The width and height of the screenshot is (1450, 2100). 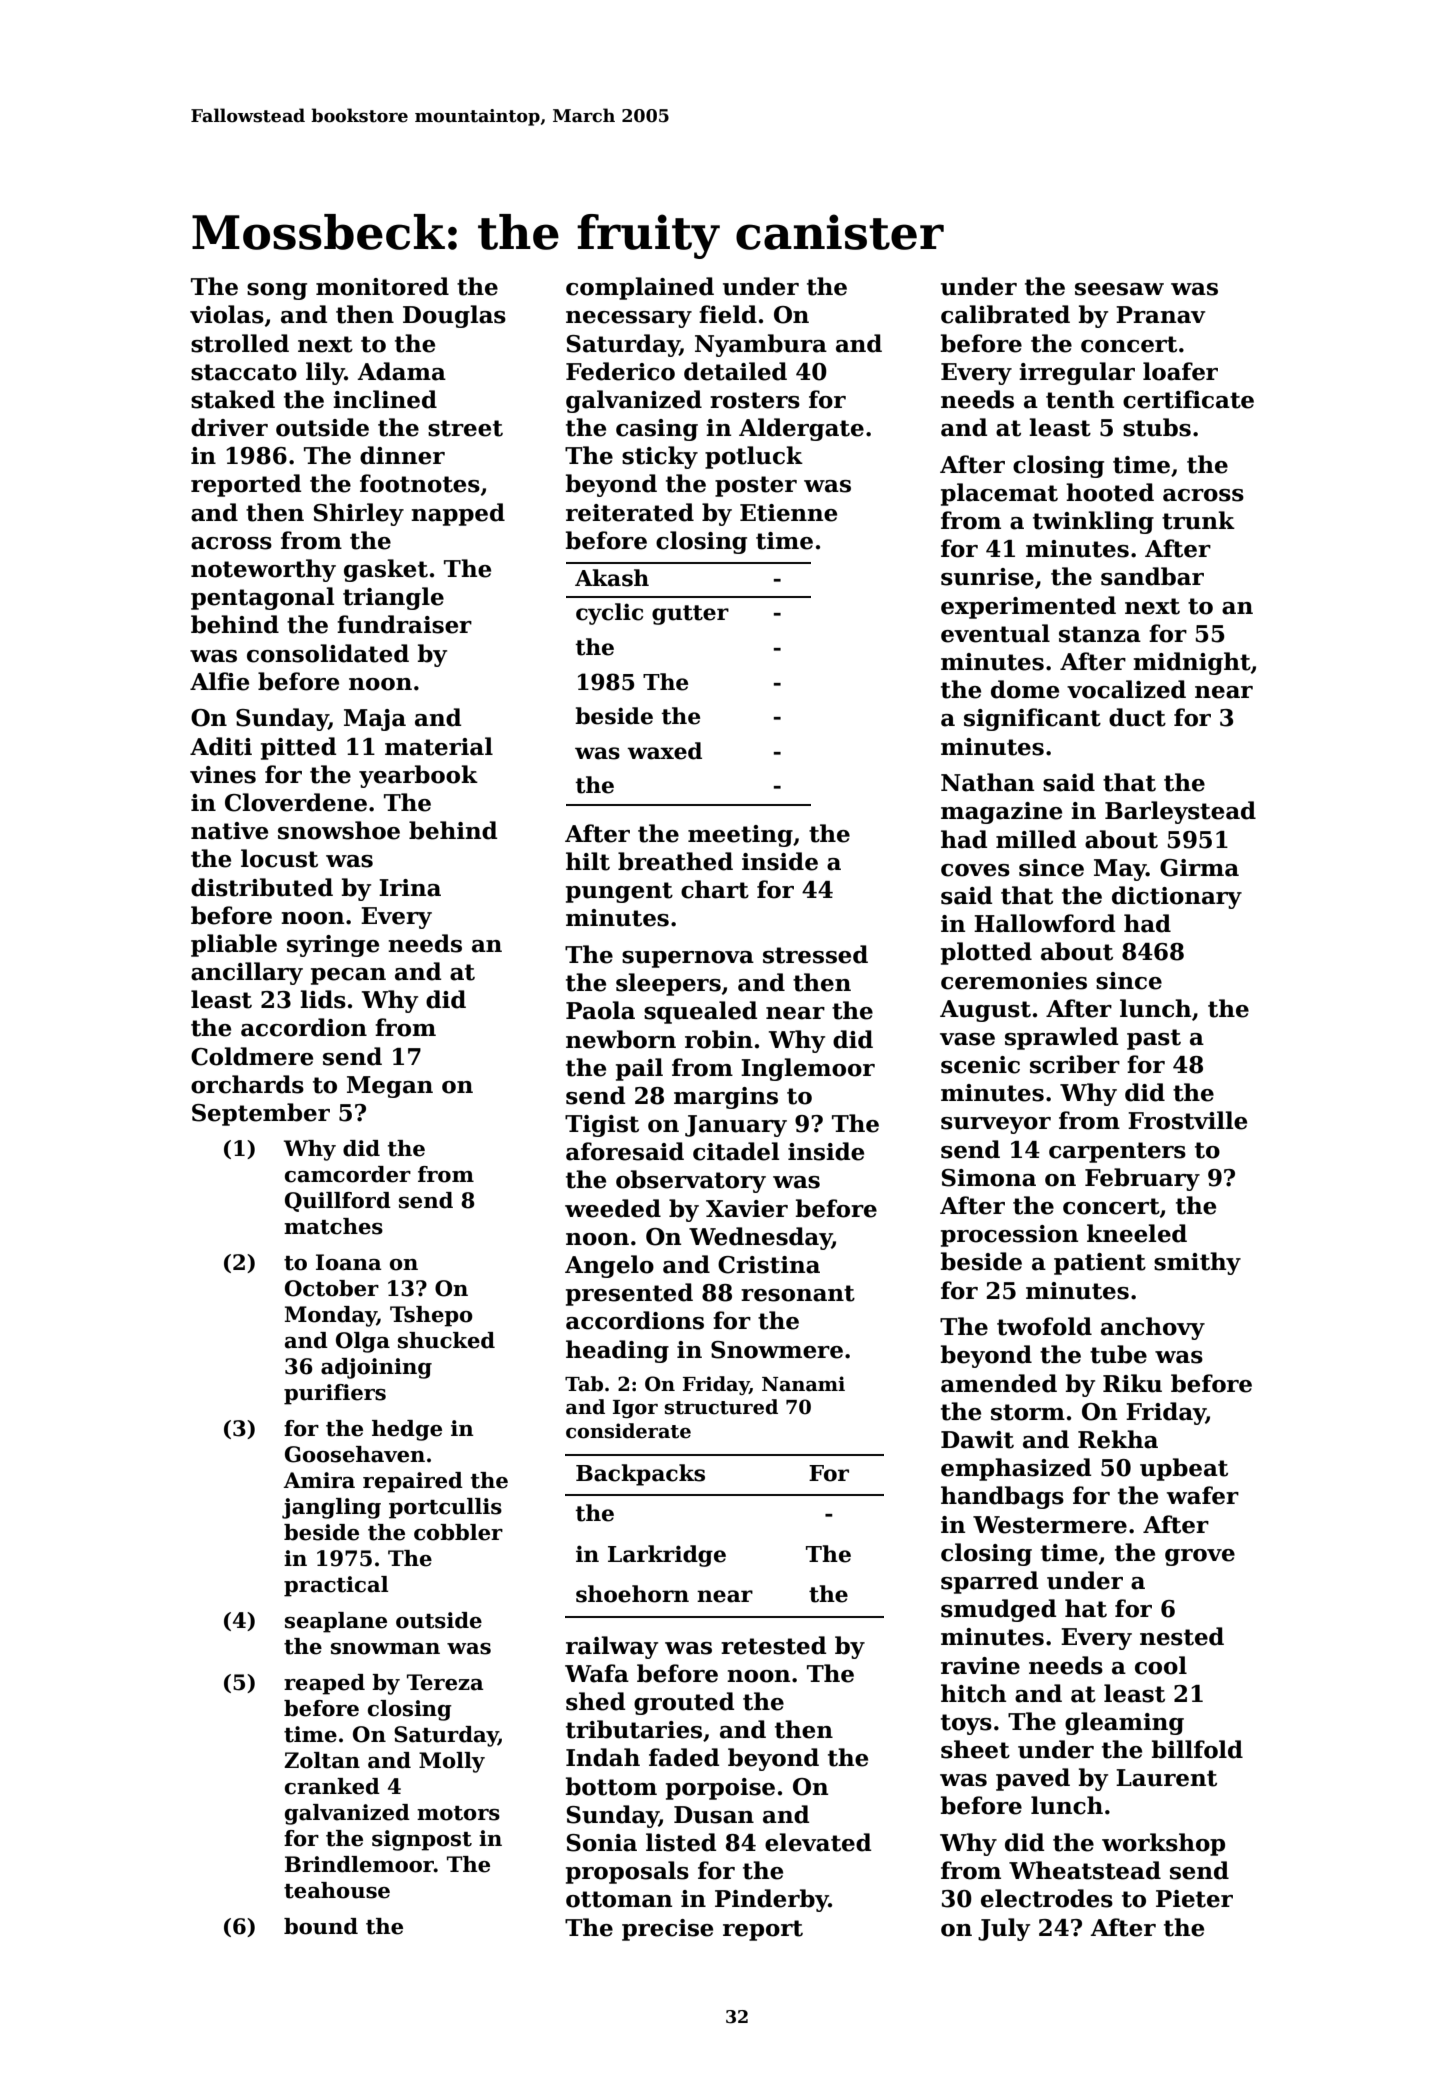 What do you see at coordinates (1154, 1039) in the screenshot?
I see `past` at bounding box center [1154, 1039].
